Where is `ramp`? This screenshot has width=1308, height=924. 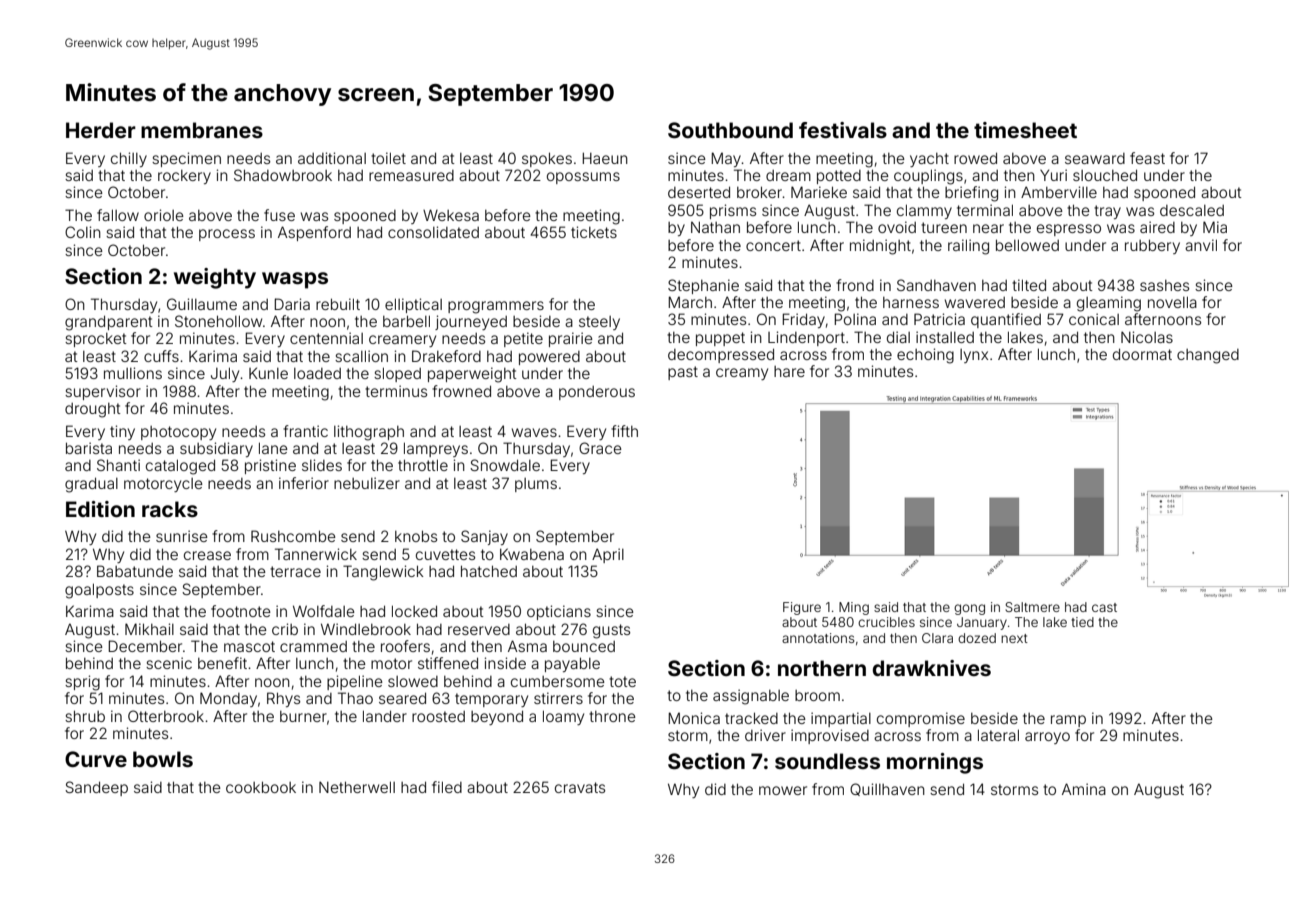 ramp is located at coordinates (1068, 721).
